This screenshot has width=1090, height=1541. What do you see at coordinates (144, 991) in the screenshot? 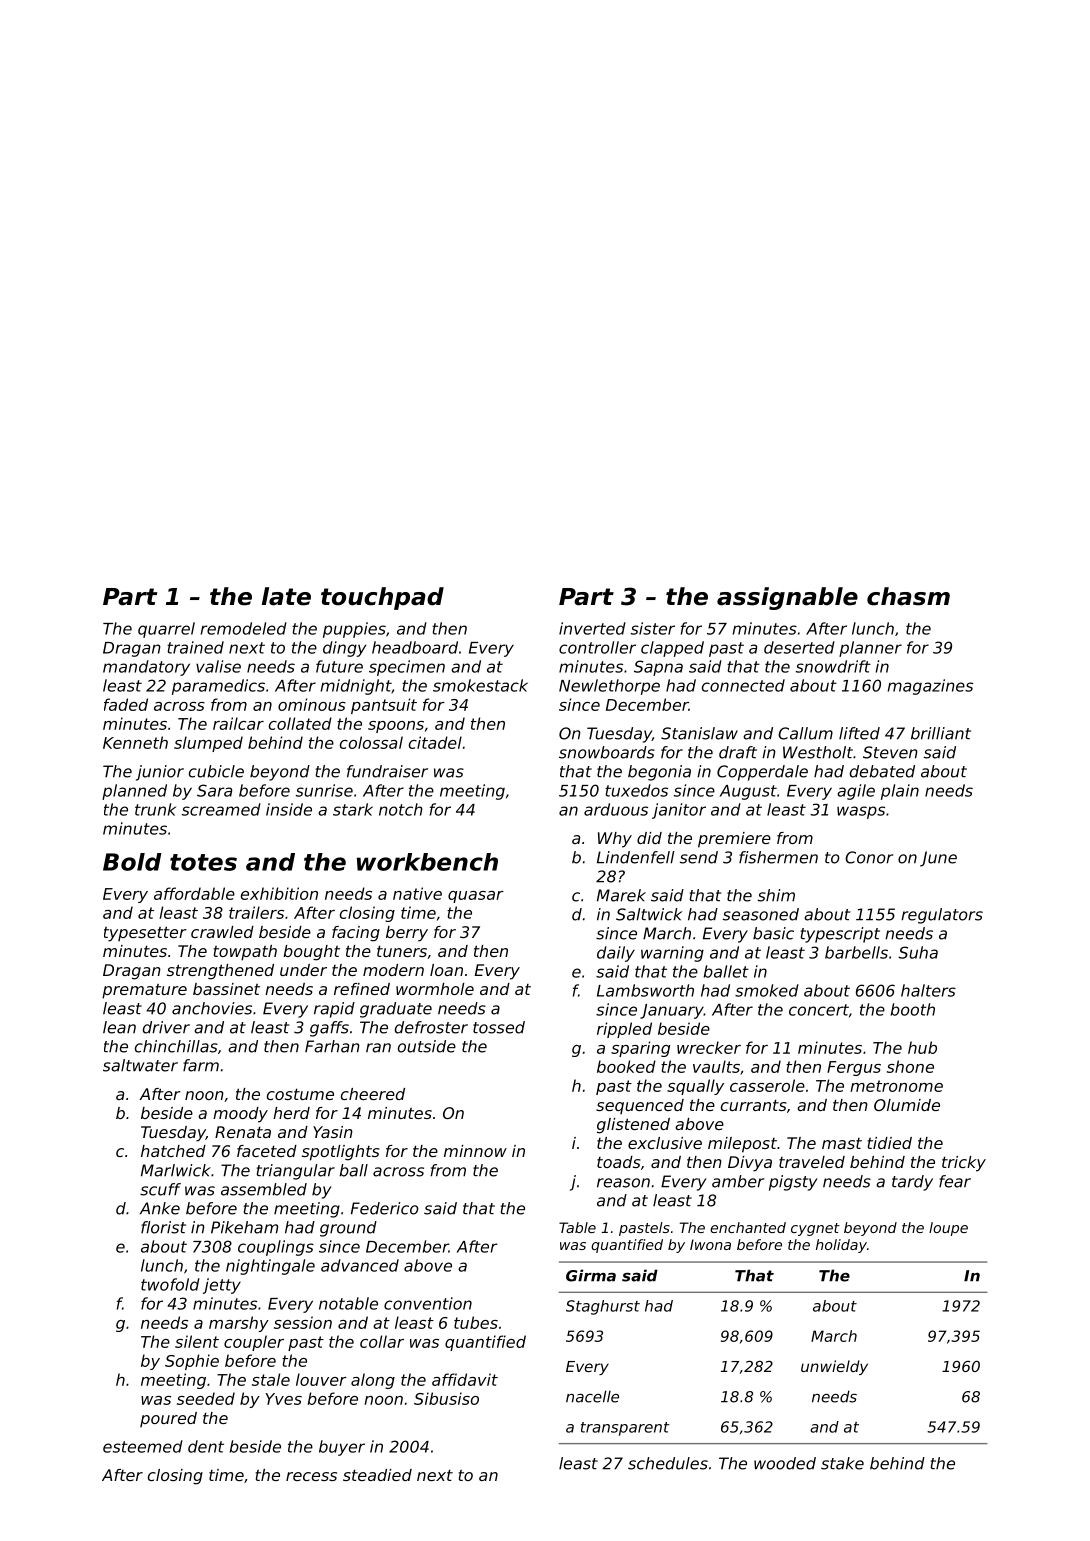
I see `premature` at bounding box center [144, 991].
